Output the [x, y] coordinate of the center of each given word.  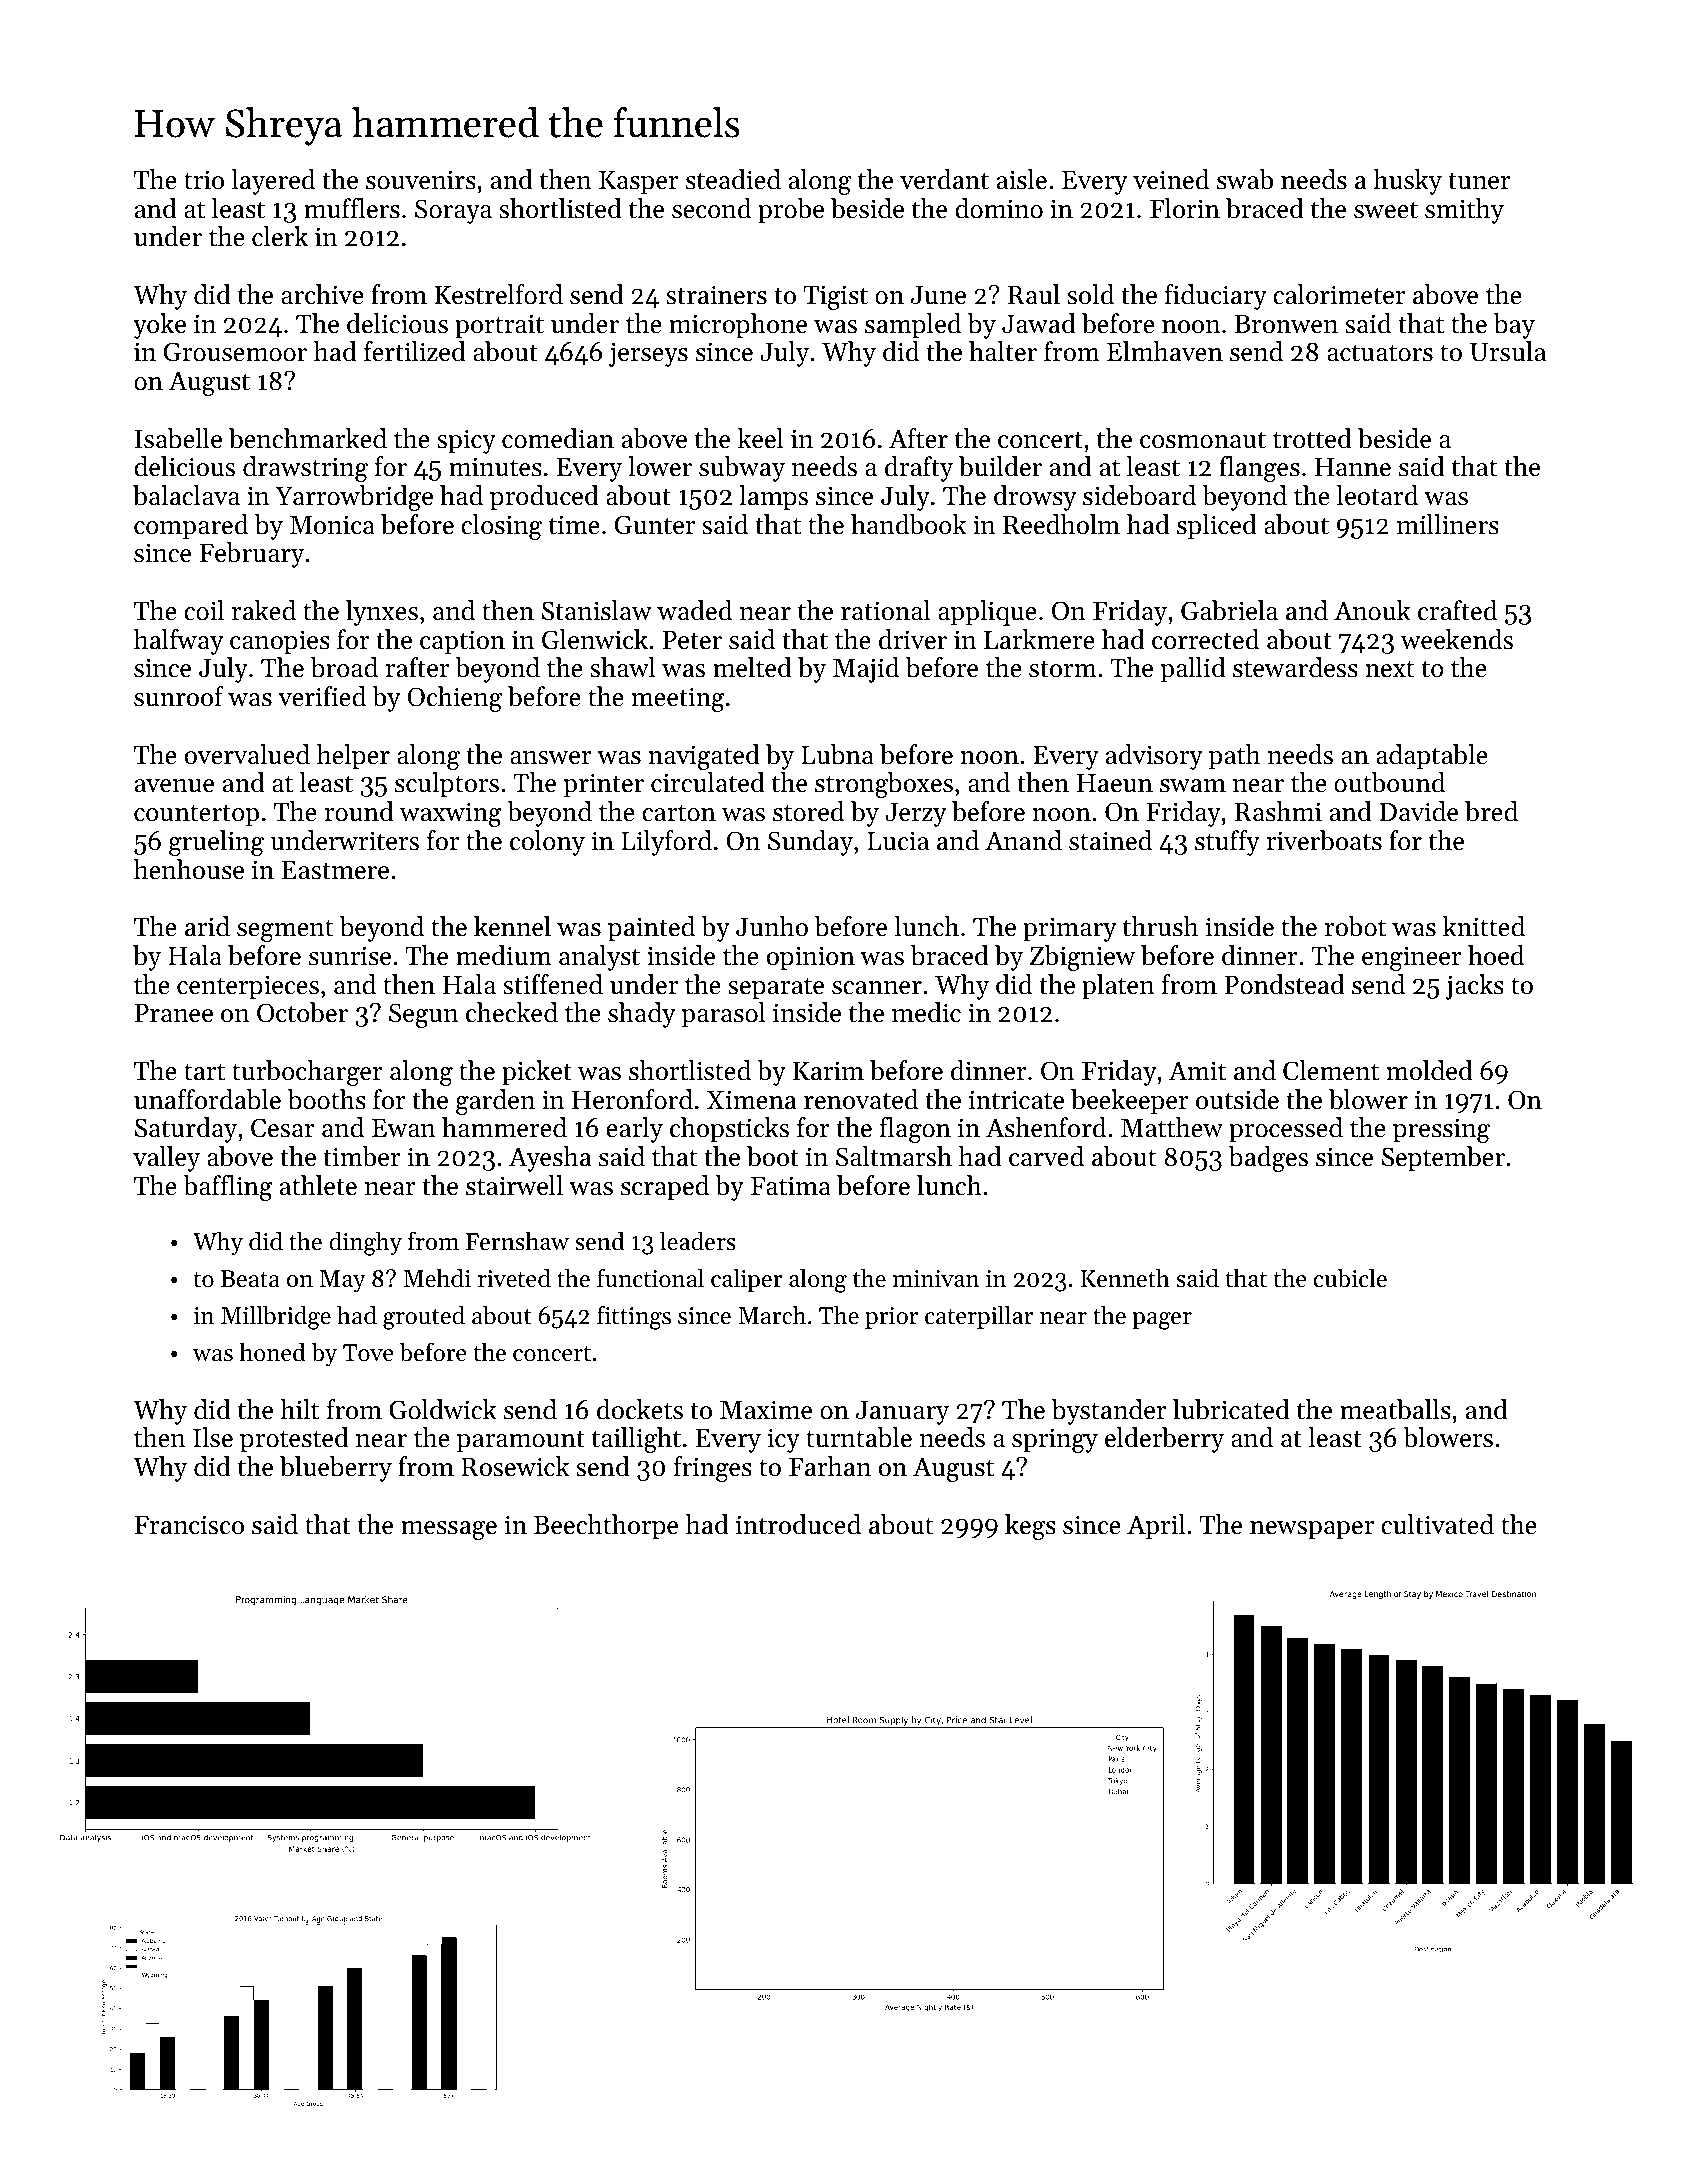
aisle [1022, 179]
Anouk [1372, 610]
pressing [1441, 1130]
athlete [318, 1185]
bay [1514, 326]
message [449, 1530]
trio [204, 180]
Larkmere [1039, 639]
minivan [936, 1278]
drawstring [305, 469]
